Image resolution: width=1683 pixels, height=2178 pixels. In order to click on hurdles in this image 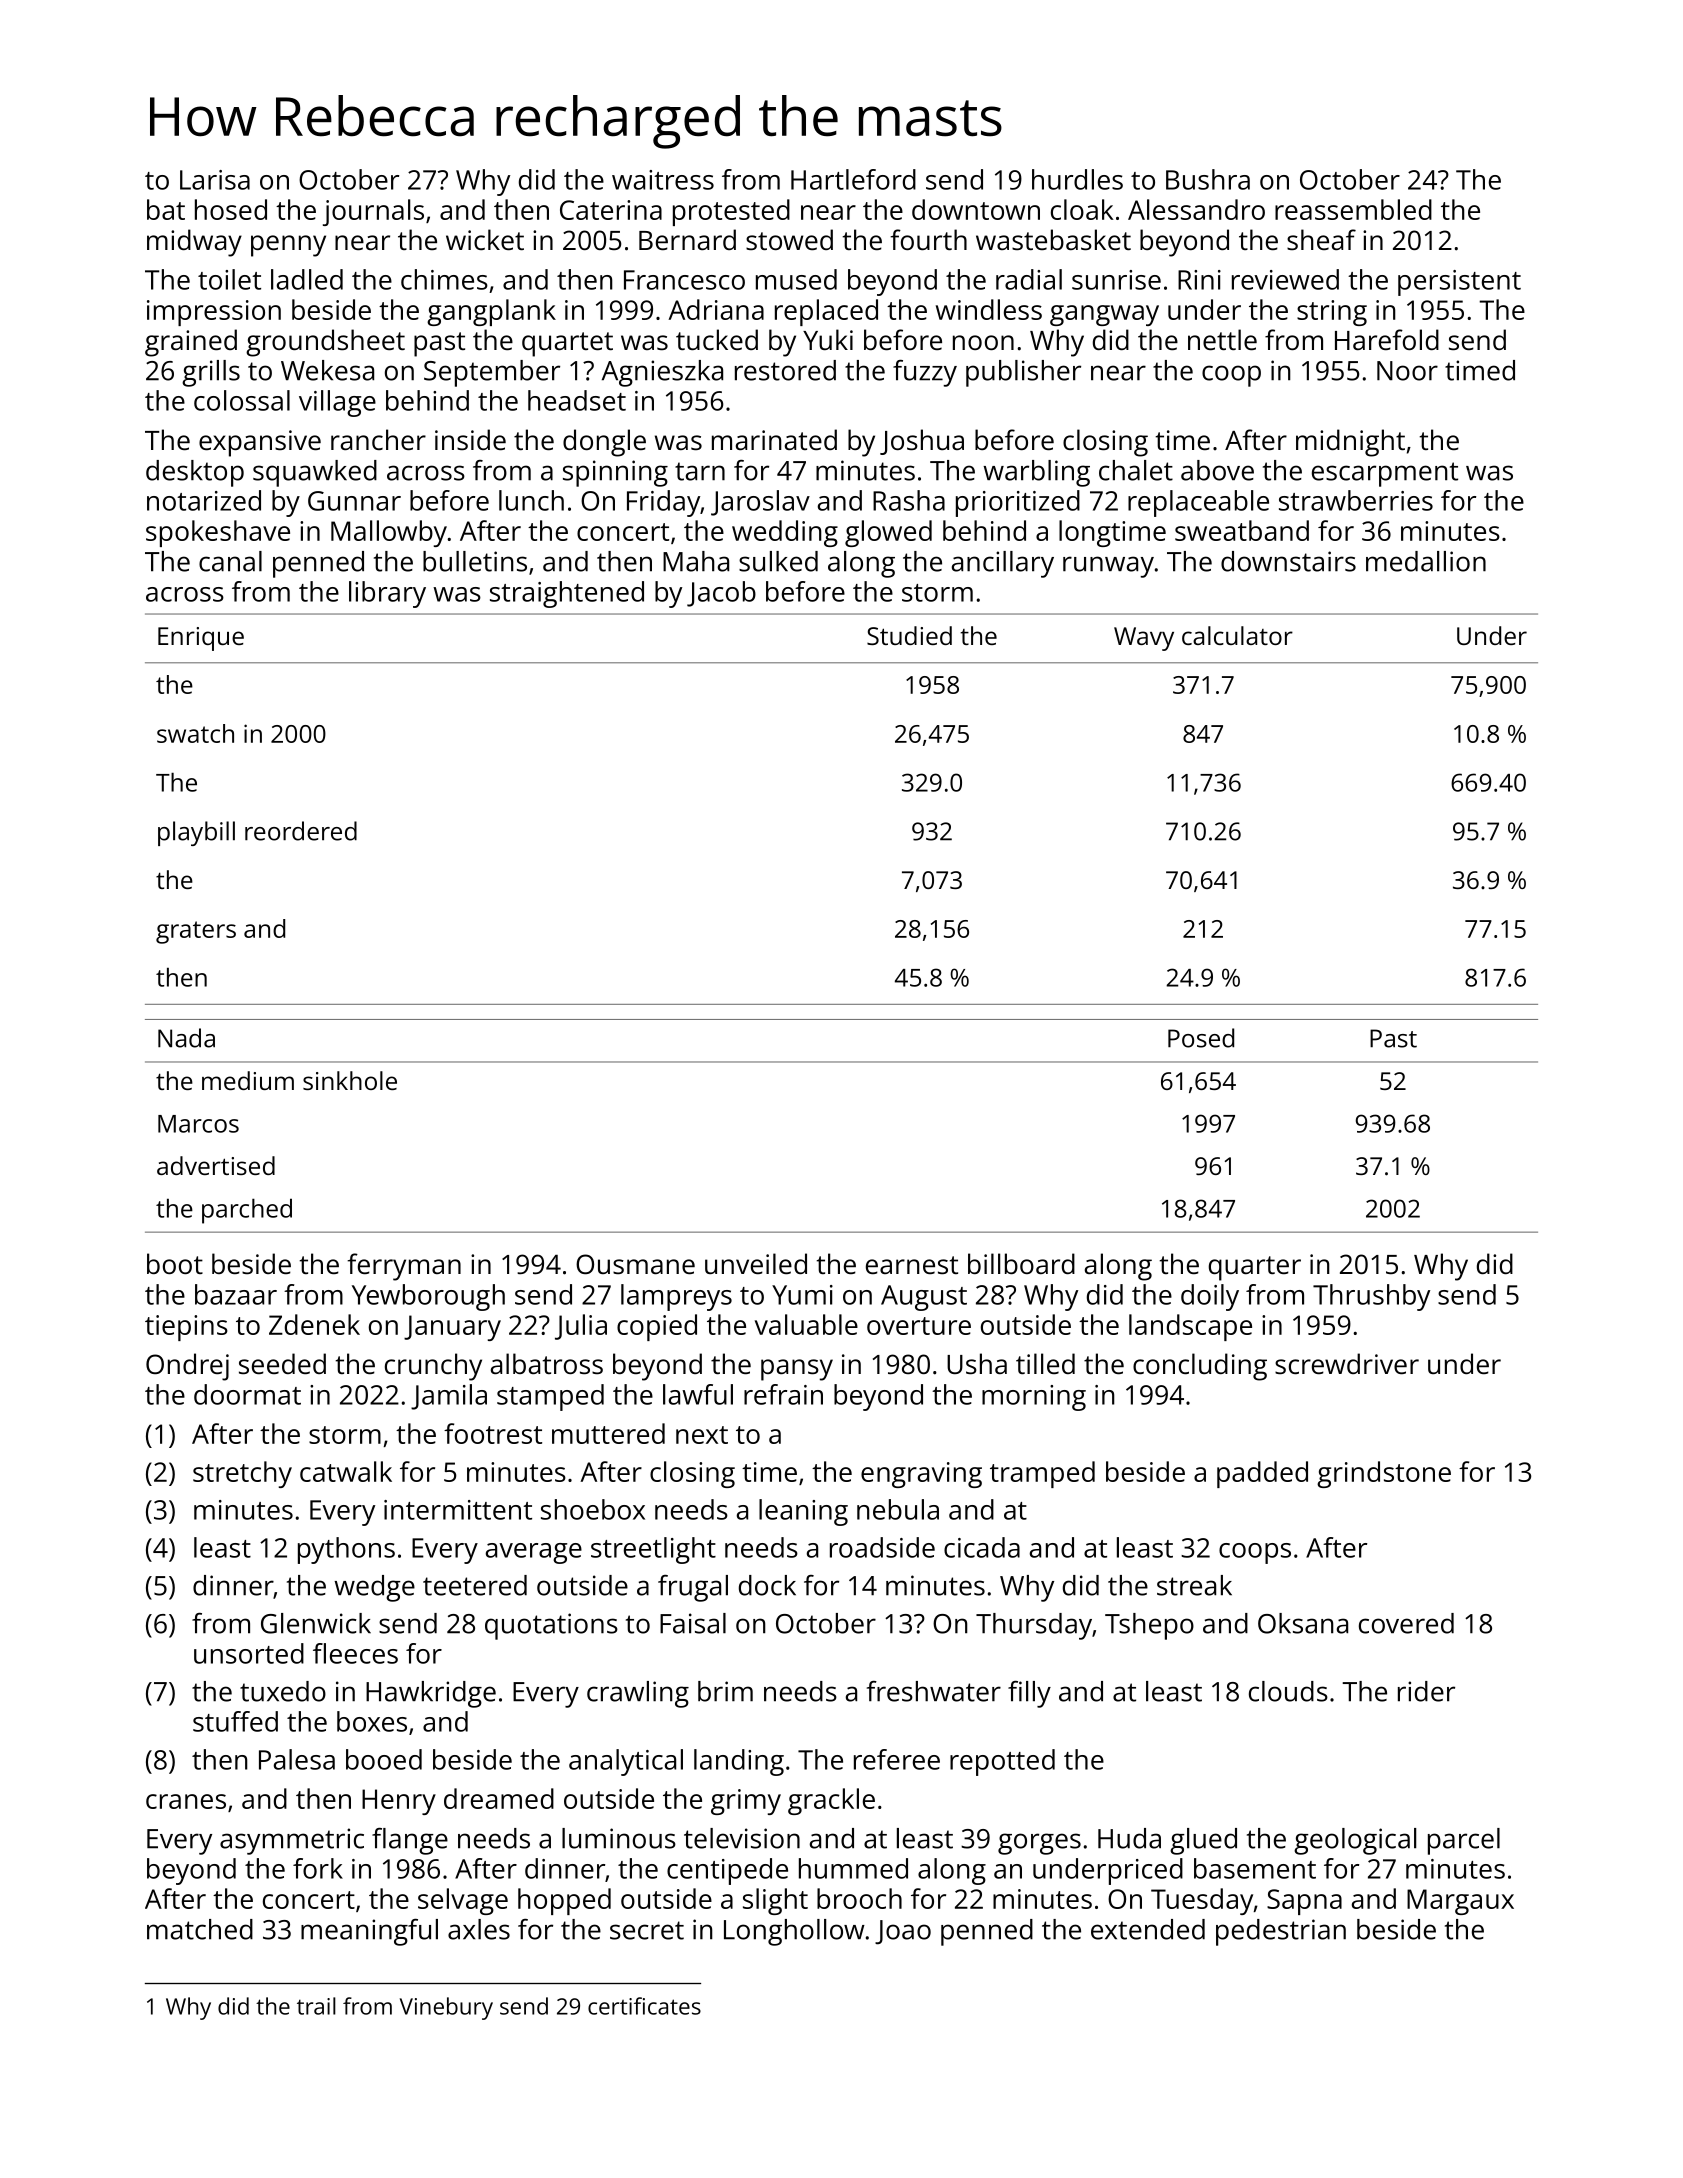, I will do `click(1077, 179)`.
